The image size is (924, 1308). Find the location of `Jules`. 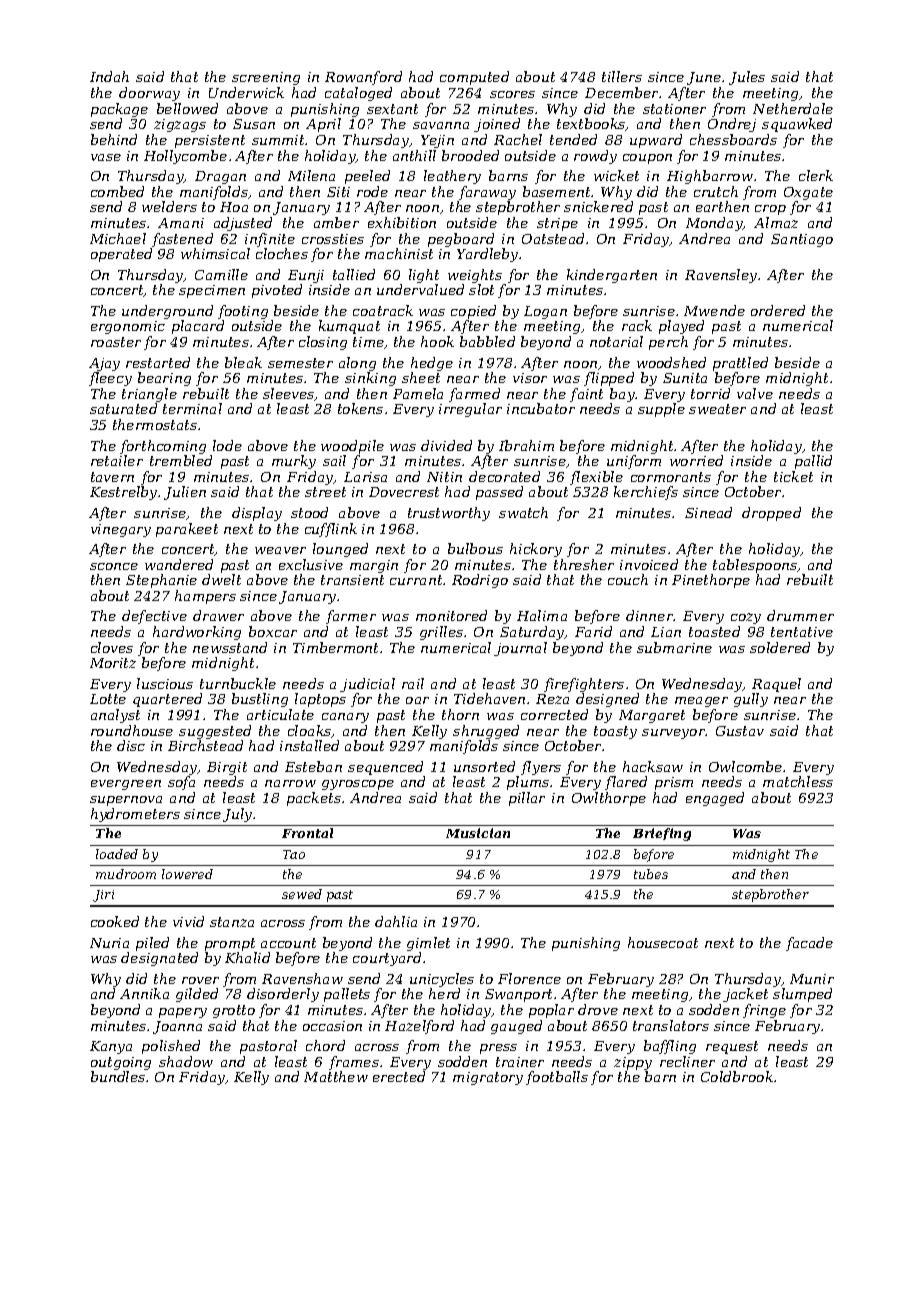

Jules is located at coordinates (747, 78).
